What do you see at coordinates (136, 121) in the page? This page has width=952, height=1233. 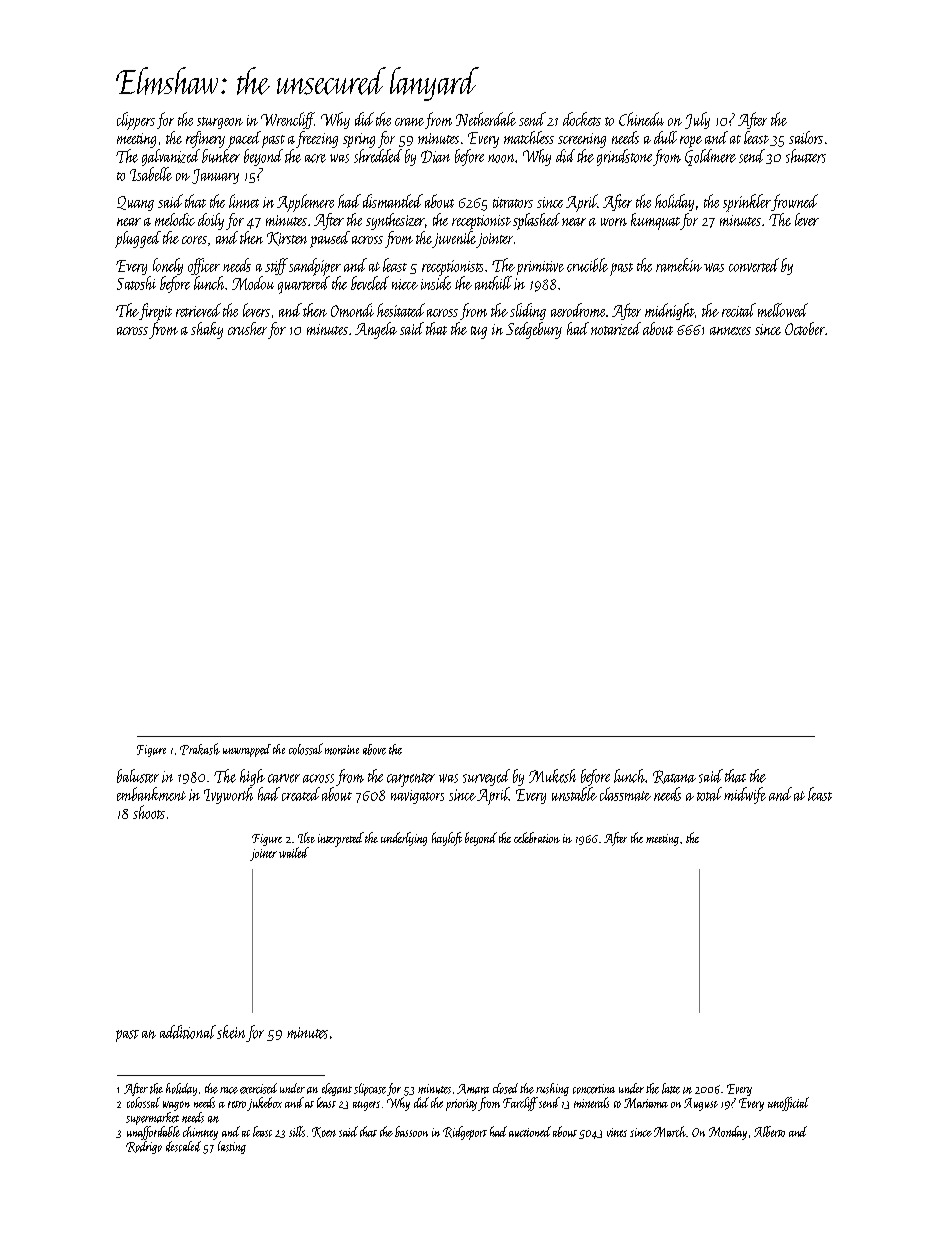 I see `clippers` at bounding box center [136, 121].
